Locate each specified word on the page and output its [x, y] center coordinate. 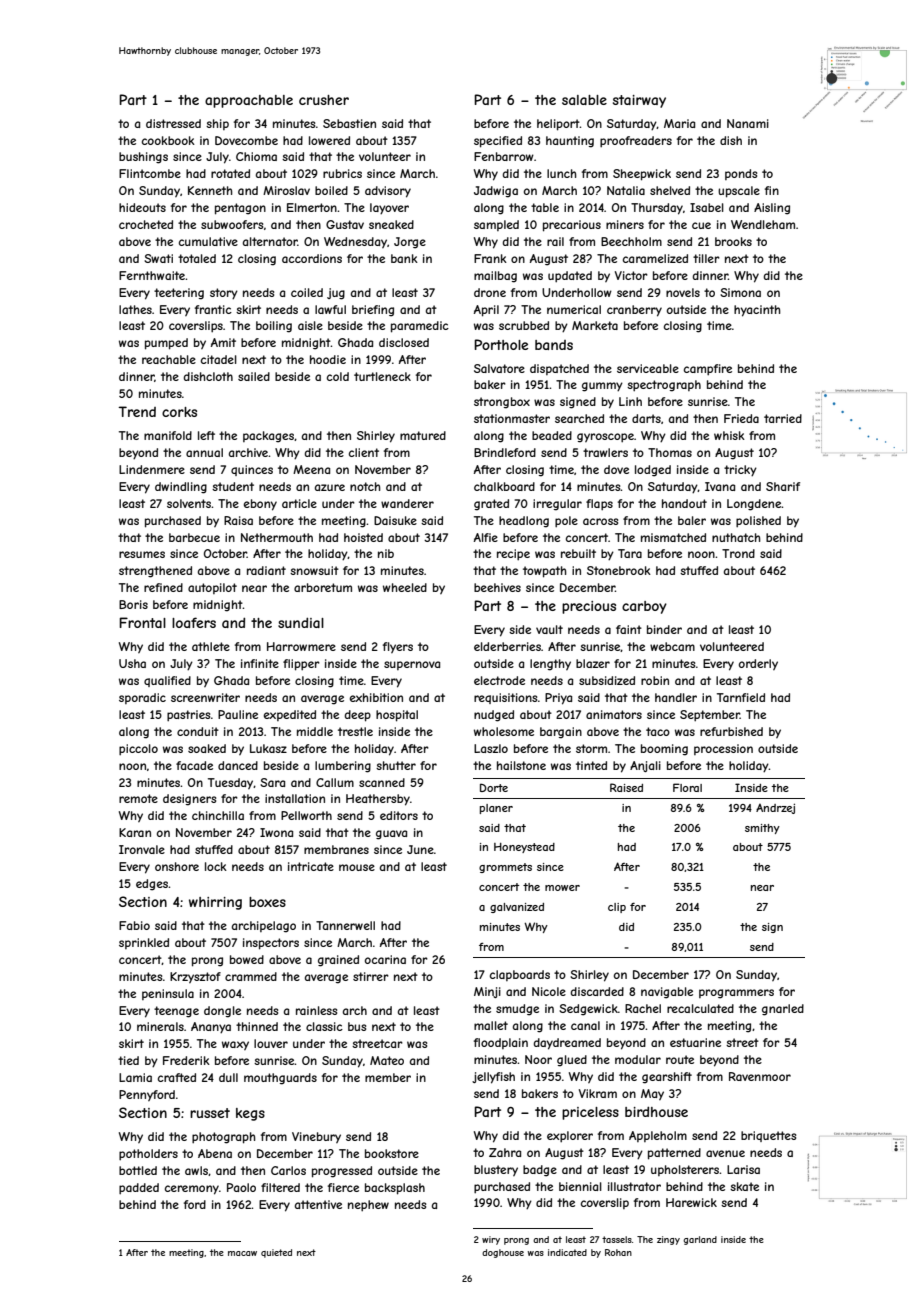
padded [139, 1188]
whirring [215, 903]
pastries [188, 715]
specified [498, 142]
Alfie [486, 537]
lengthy [550, 665]
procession [723, 749]
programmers [736, 994]
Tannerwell [345, 925]
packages [268, 437]
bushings [143, 158]
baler [692, 520]
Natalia [626, 190]
